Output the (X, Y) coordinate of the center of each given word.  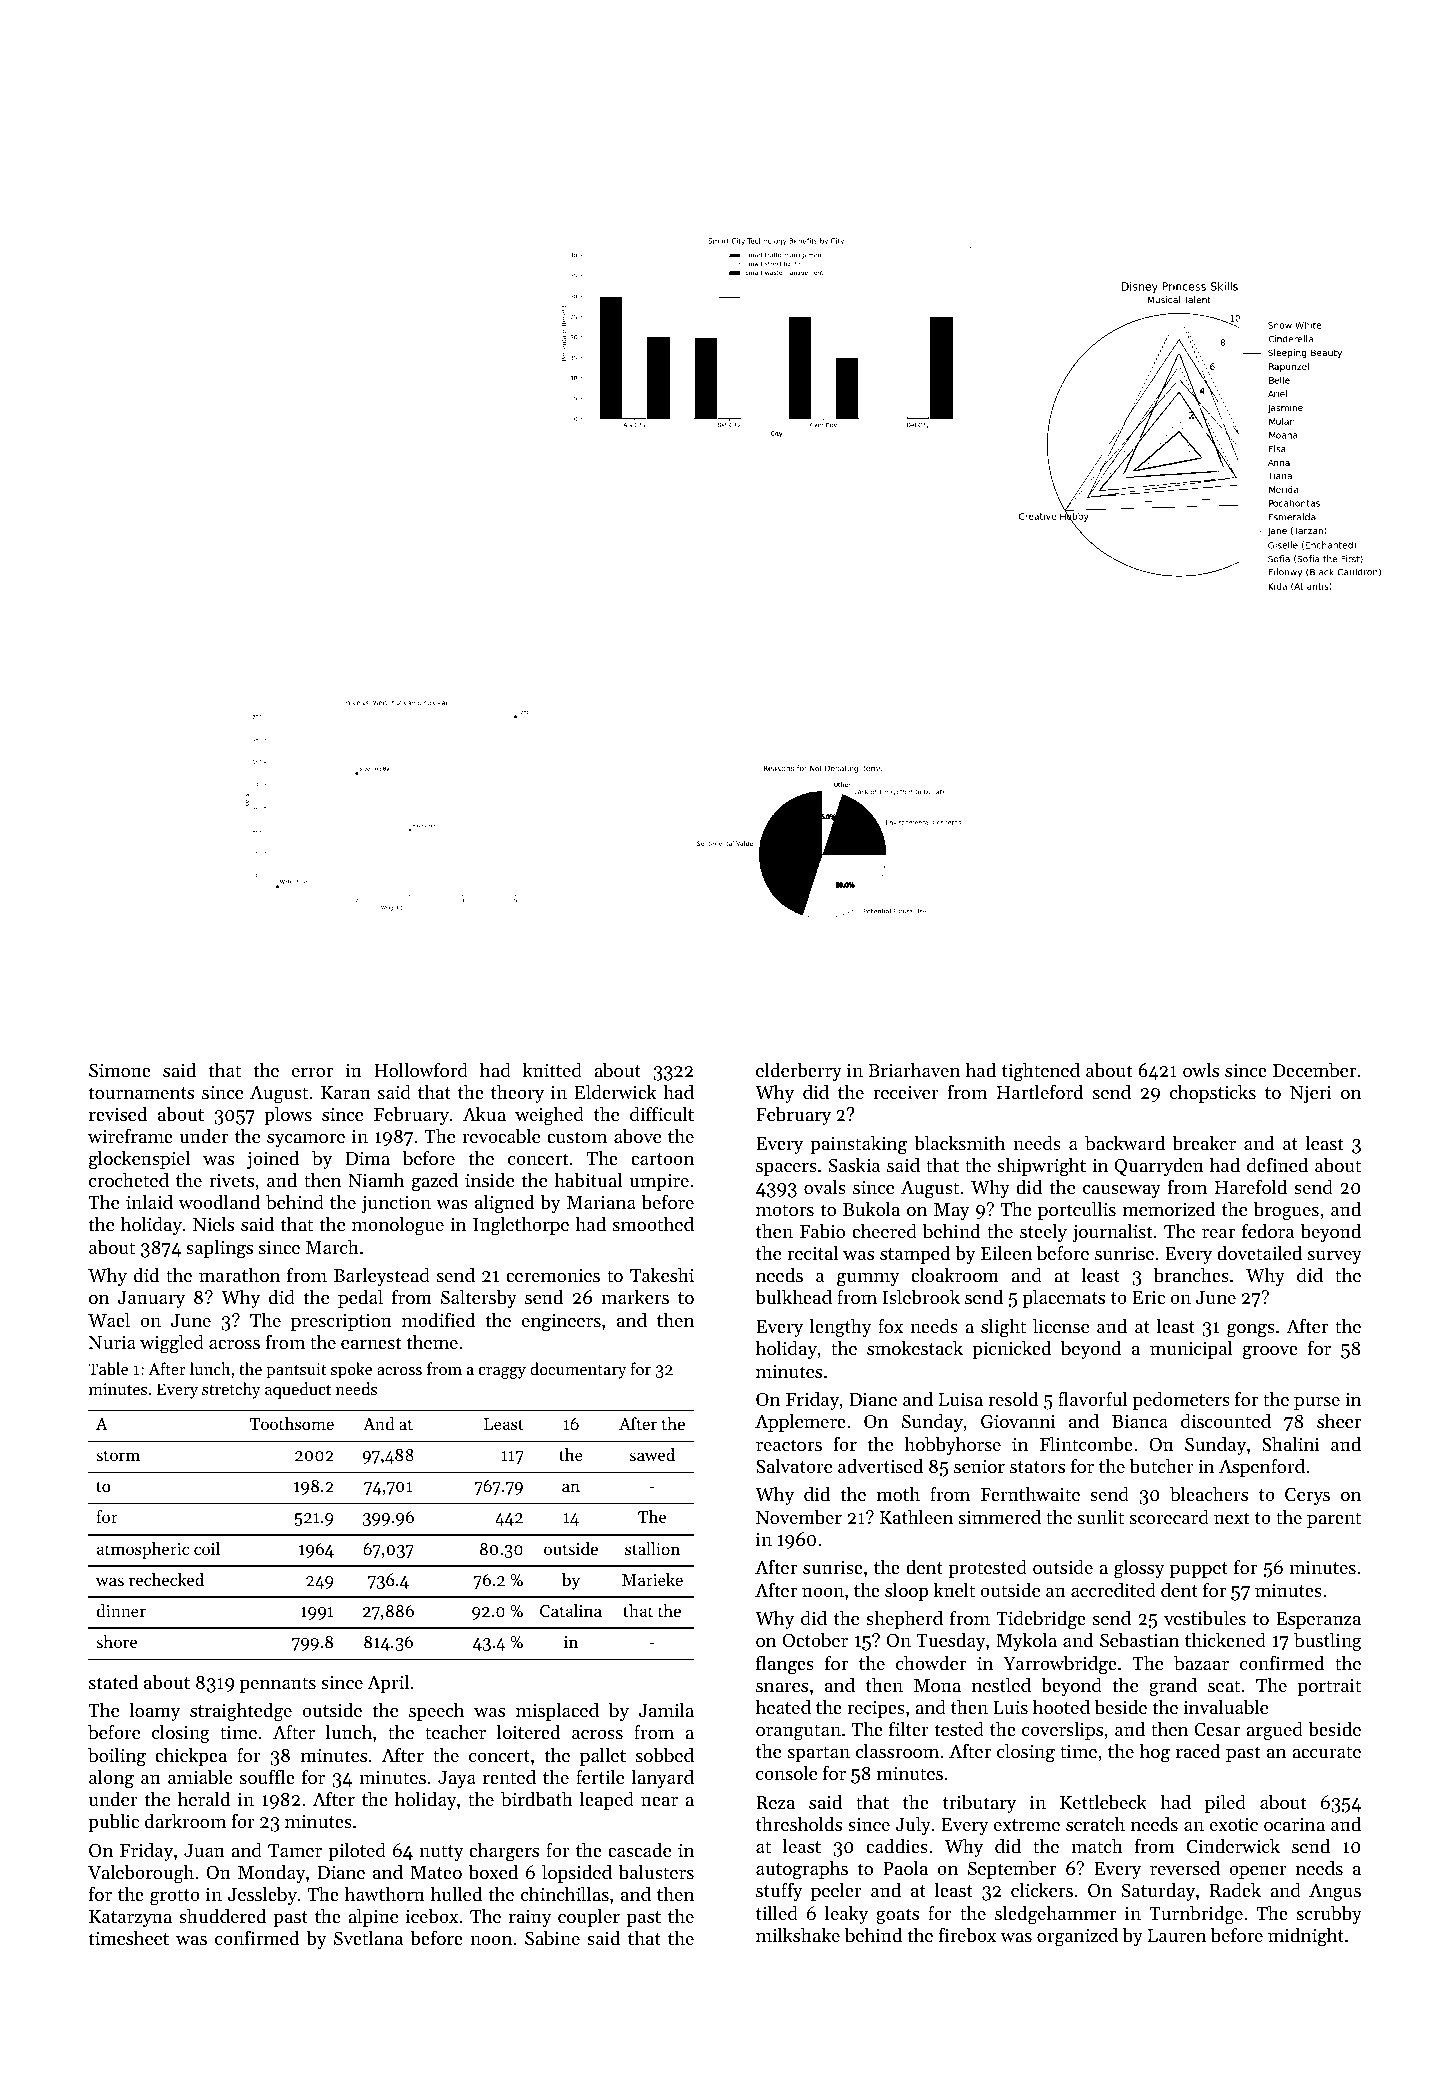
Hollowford (421, 1069)
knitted (552, 1070)
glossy (1139, 1569)
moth (898, 1494)
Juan (204, 1850)
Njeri (1310, 1094)
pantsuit (296, 1371)
